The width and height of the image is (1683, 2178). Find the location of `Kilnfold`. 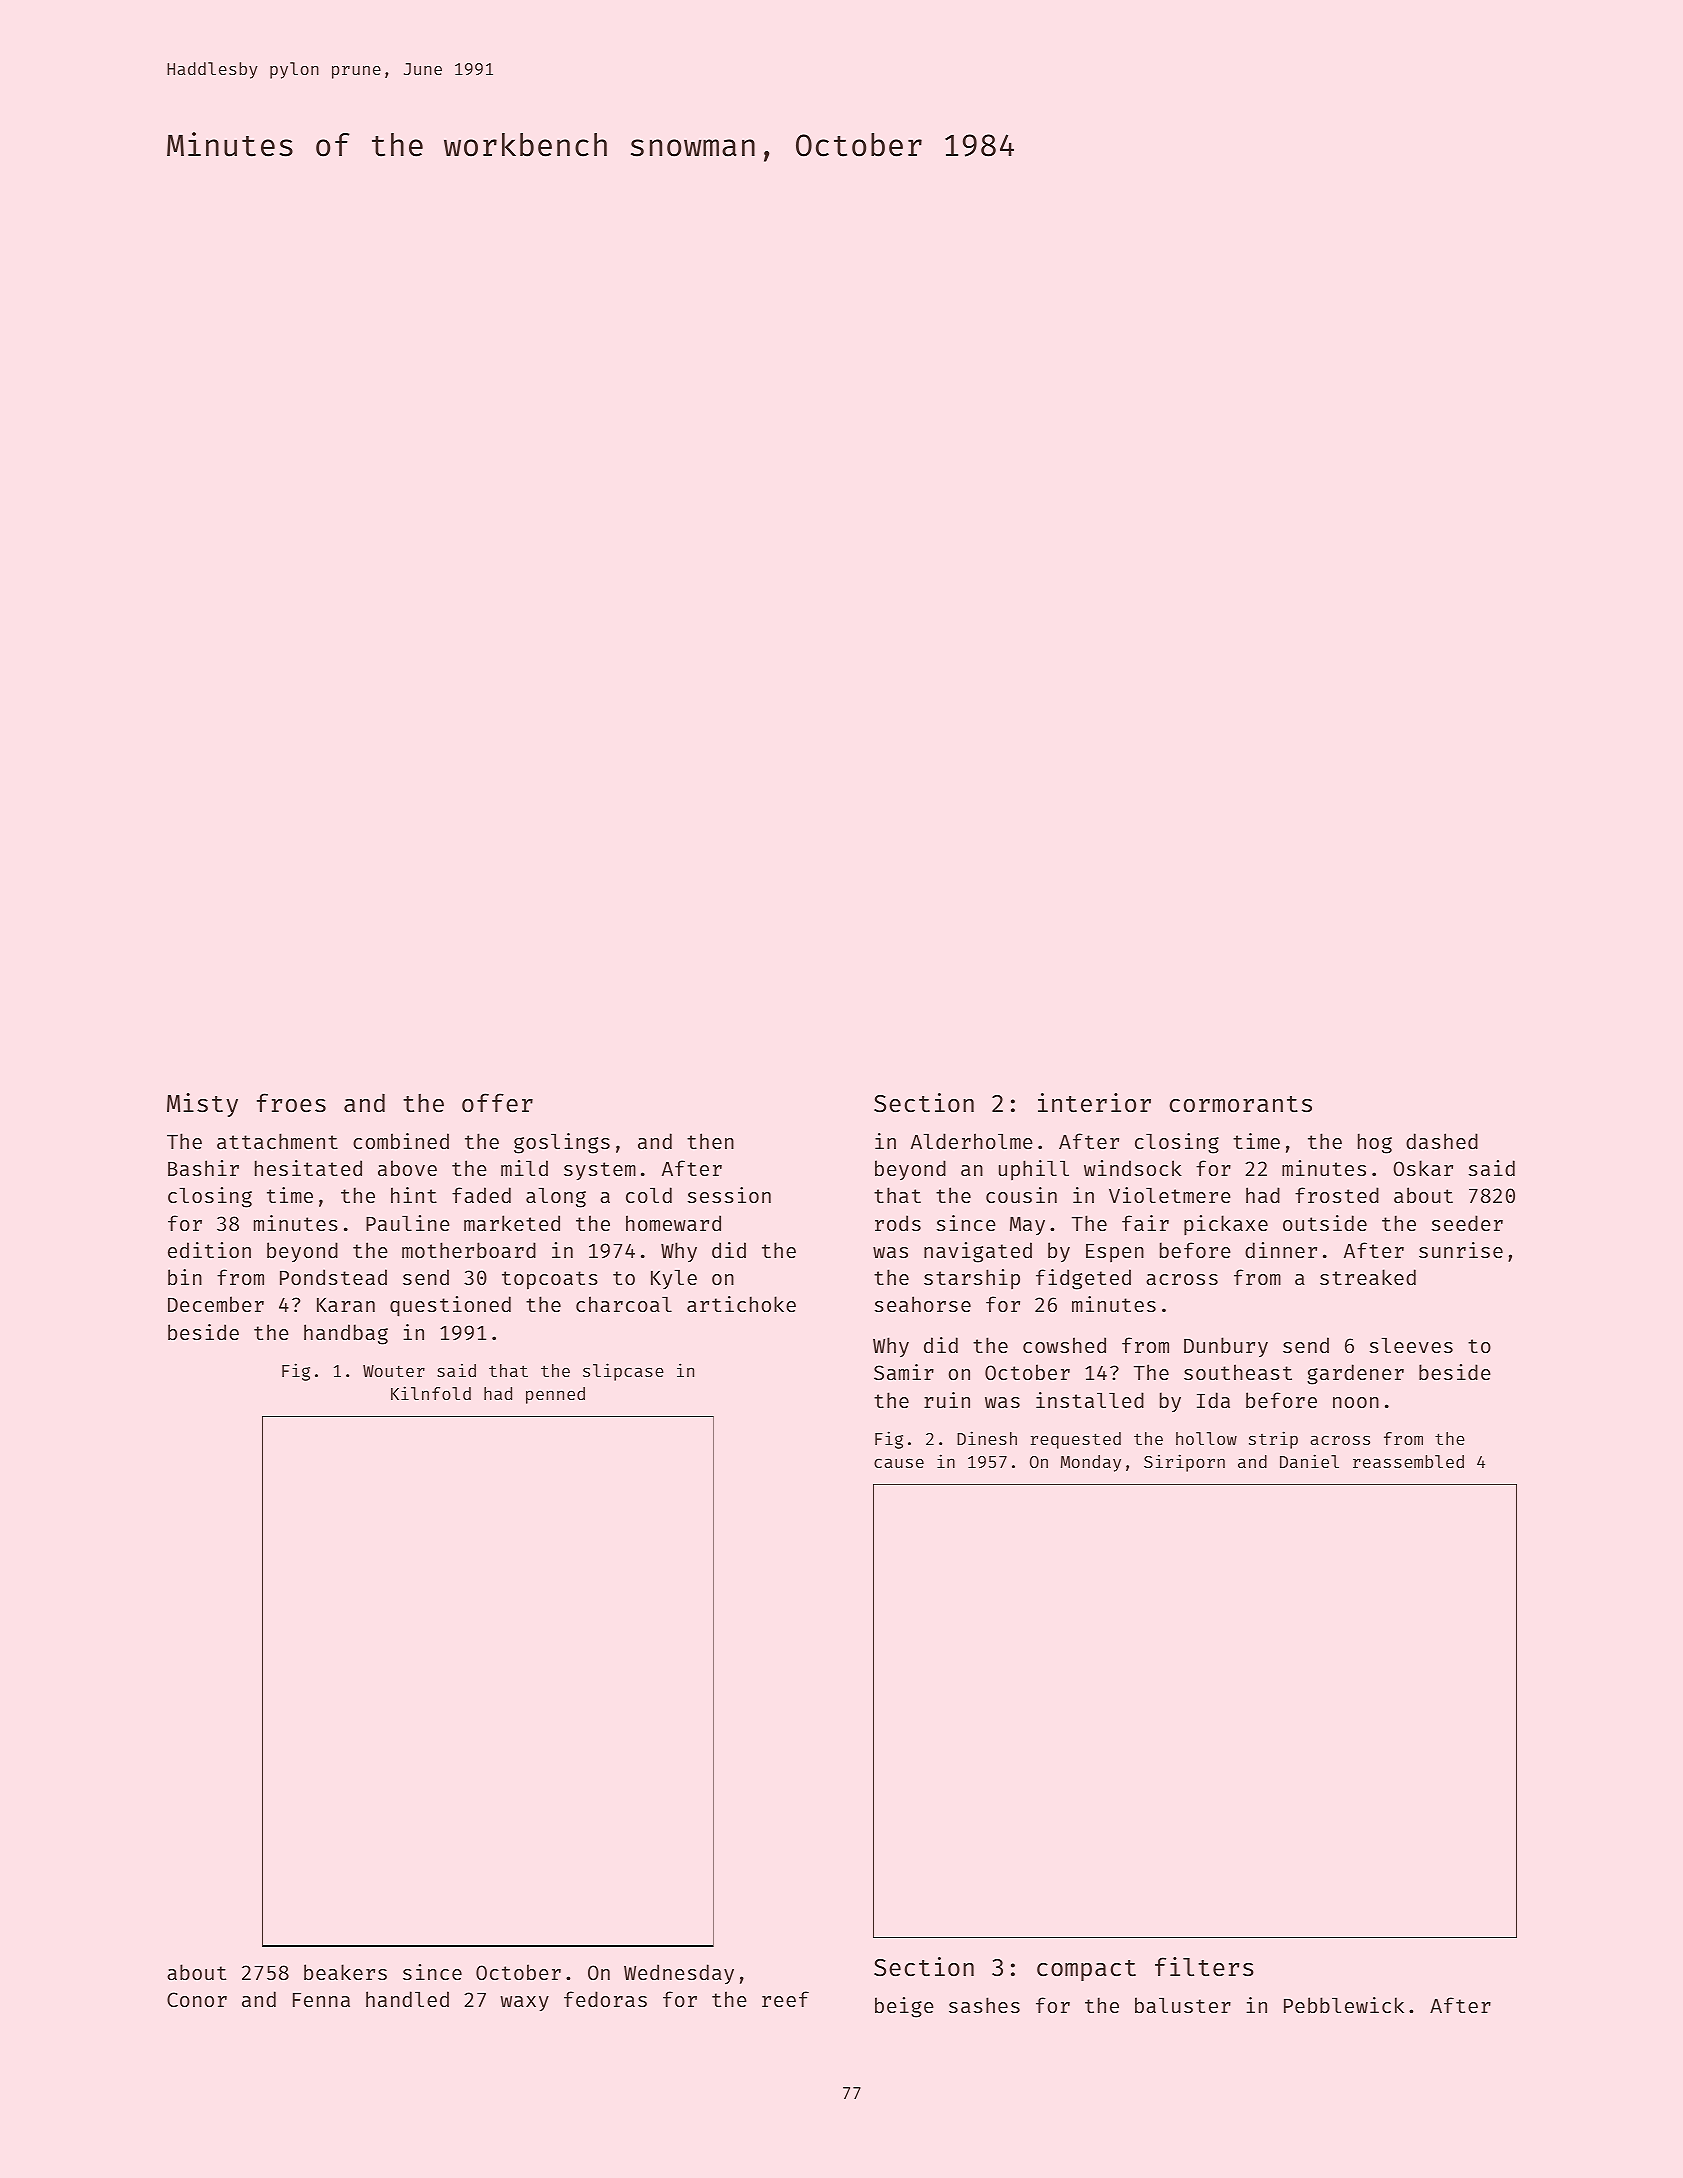

Kilnfold is located at coordinates (431, 1393).
